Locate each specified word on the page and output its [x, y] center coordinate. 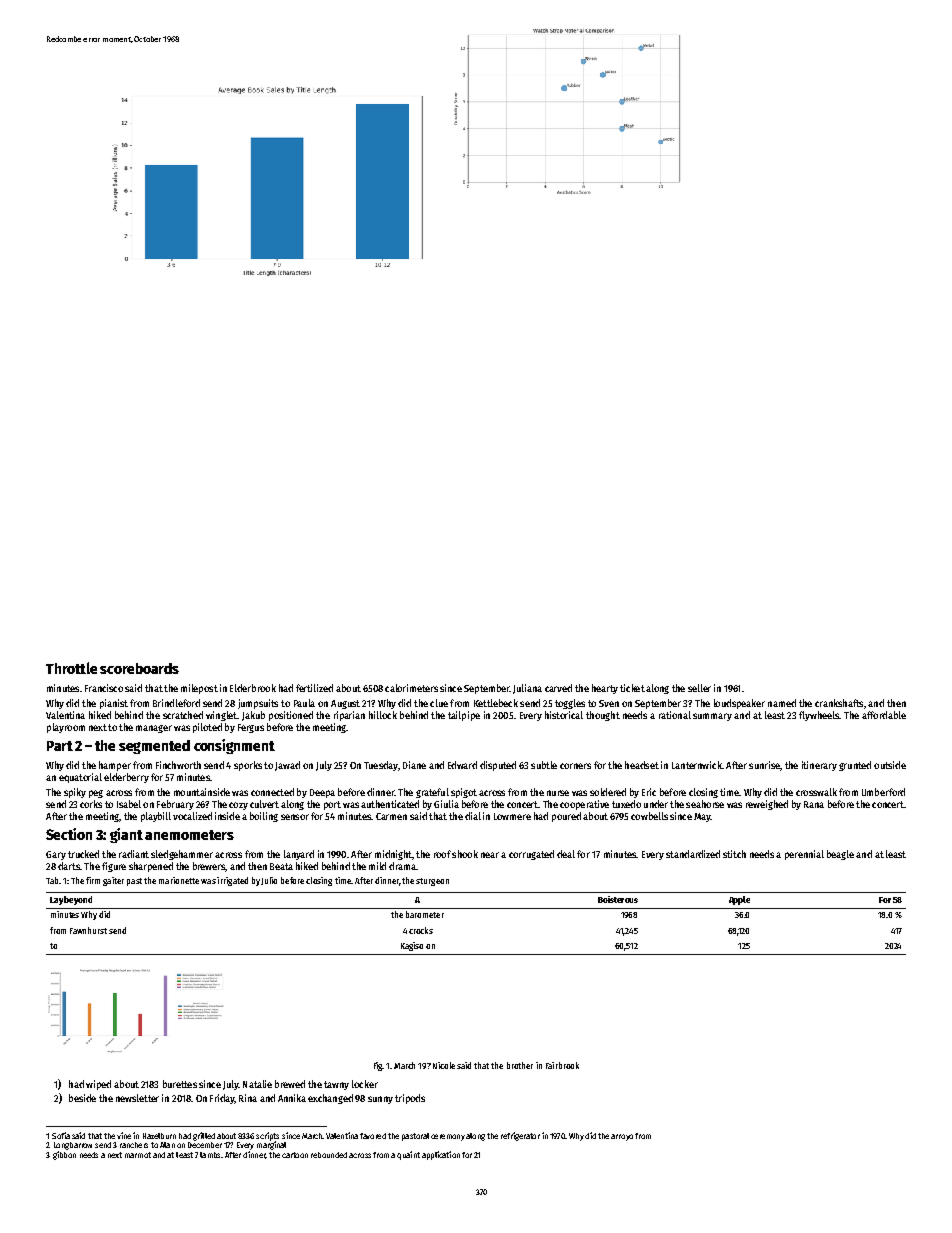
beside [82, 1098]
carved [558, 688]
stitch [734, 854]
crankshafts [839, 703]
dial [473, 816]
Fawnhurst [88, 930]
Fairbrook [562, 1065]
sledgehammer [182, 855]
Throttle [71, 668]
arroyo [622, 1137]
